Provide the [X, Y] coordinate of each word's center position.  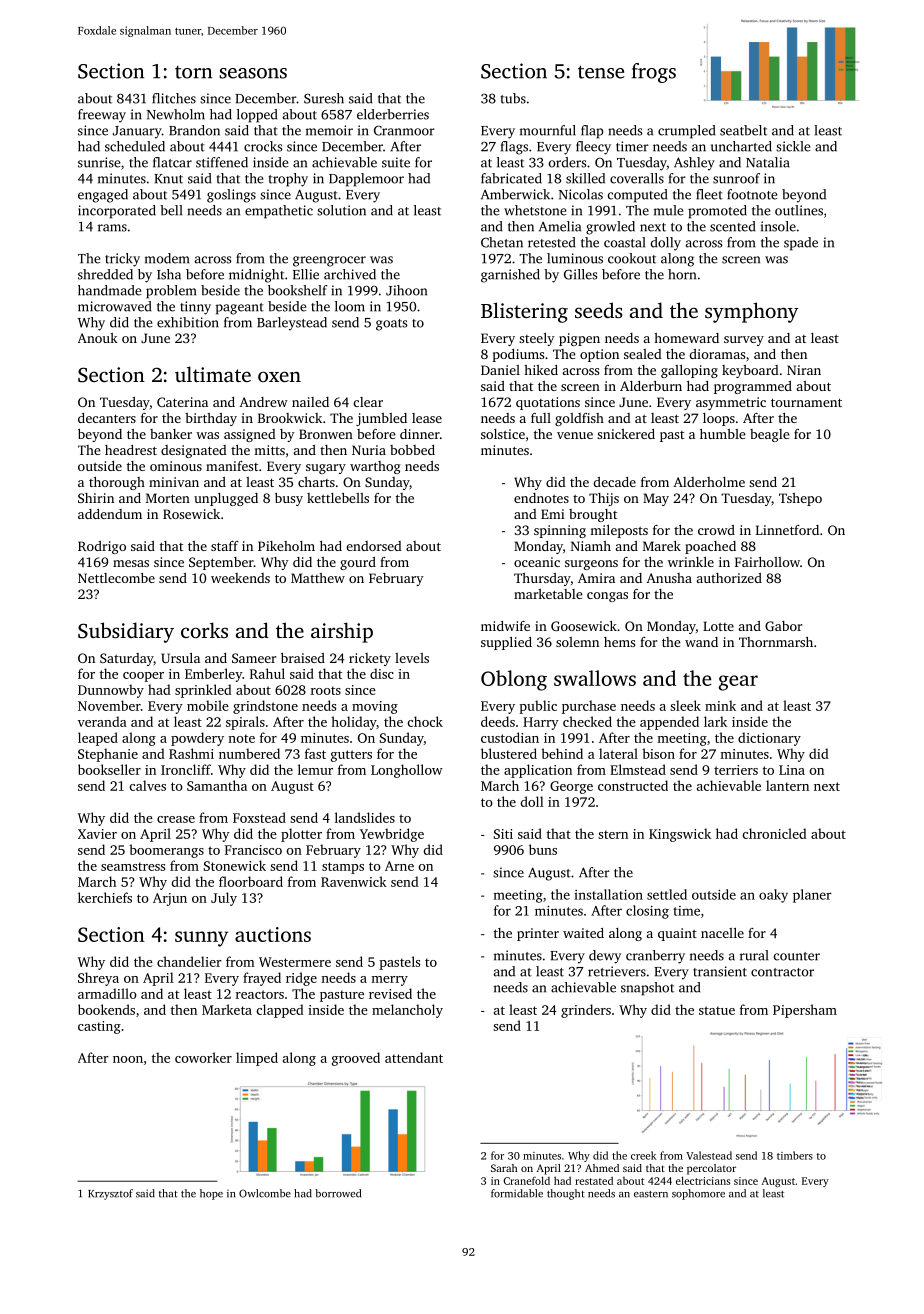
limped [257, 1059]
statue [717, 1010]
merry [389, 981]
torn [193, 72]
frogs [654, 73]
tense [601, 72]
